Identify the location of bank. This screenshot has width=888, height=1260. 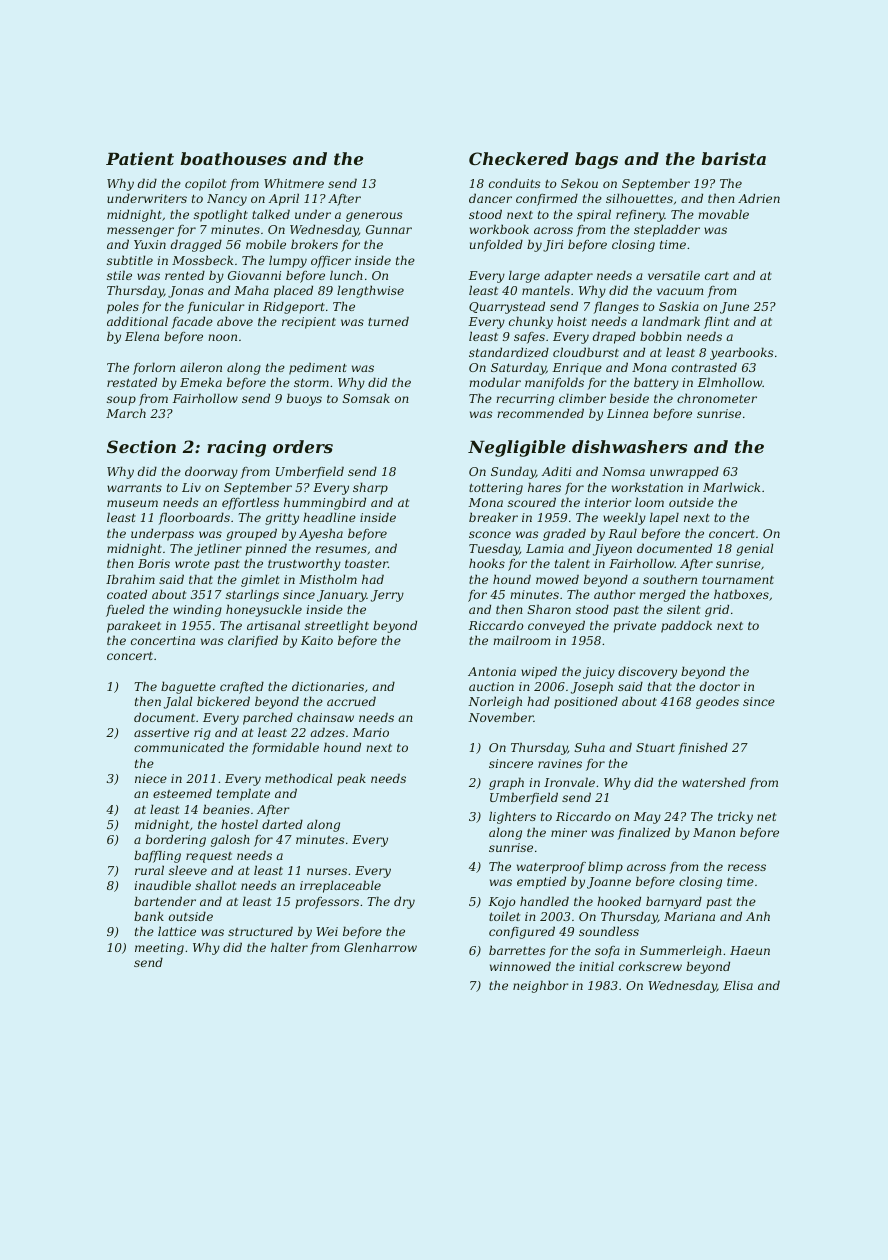
(149, 916).
